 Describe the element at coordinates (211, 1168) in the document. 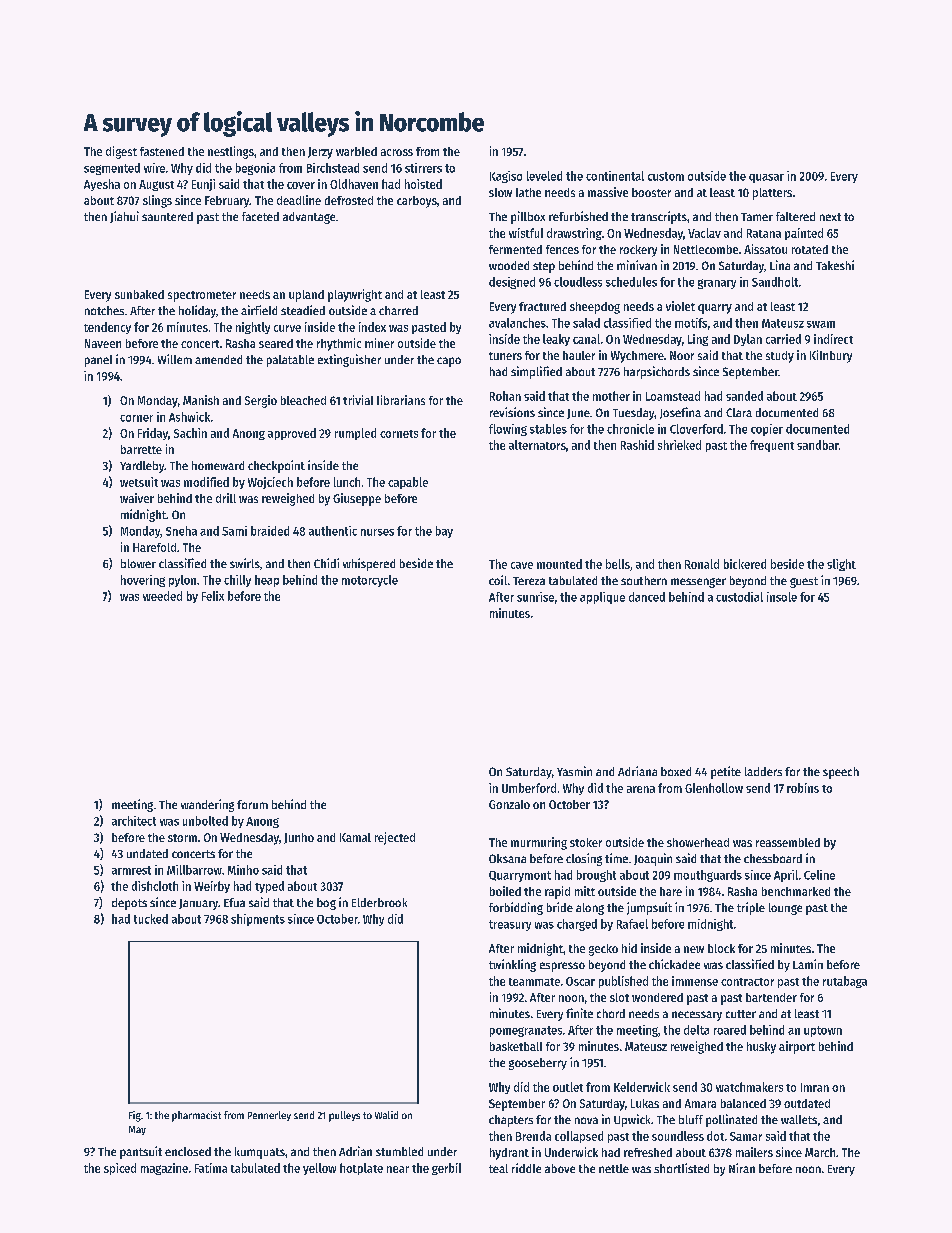

I see `Fatima` at that location.
